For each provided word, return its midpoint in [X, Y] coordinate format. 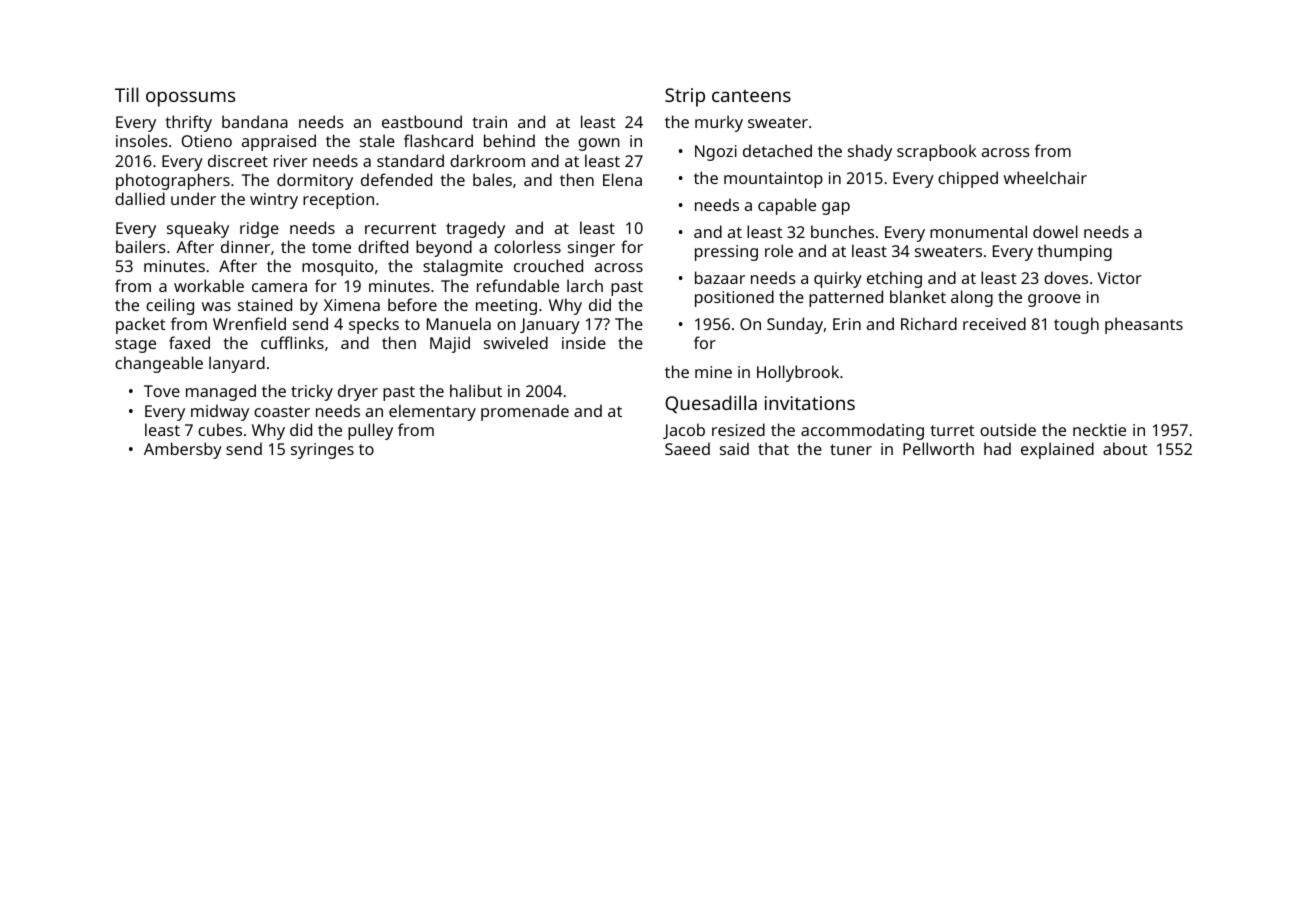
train [490, 122]
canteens [751, 95]
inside [584, 342]
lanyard [237, 364]
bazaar [720, 277]
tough [1076, 325]
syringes [322, 451]
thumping [1075, 252]
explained [1057, 450]
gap [836, 208]
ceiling [170, 306]
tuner [851, 449]
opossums [190, 99]
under [193, 198]
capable [787, 206]
